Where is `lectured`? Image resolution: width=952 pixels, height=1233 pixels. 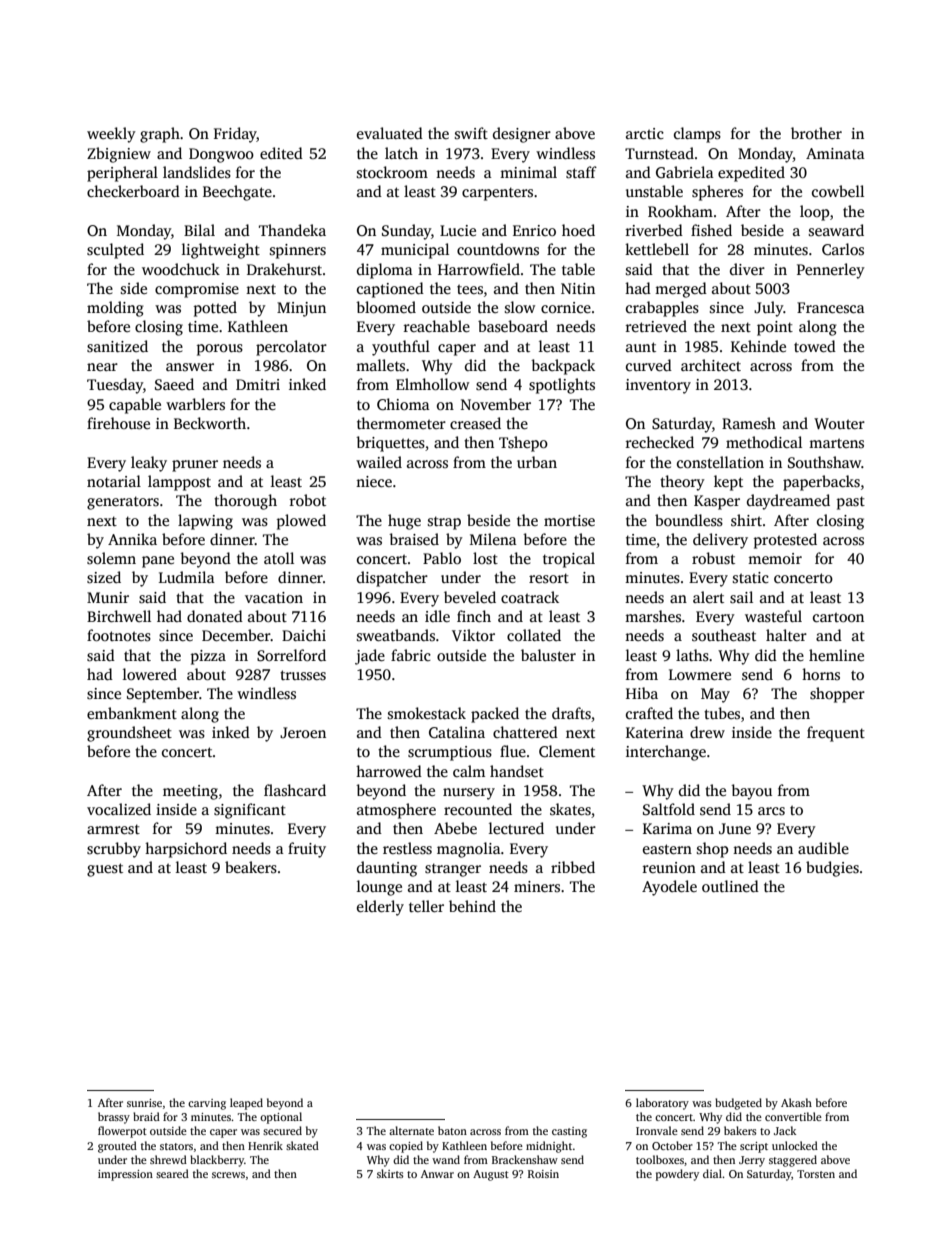
lectured is located at coordinates (516, 828).
